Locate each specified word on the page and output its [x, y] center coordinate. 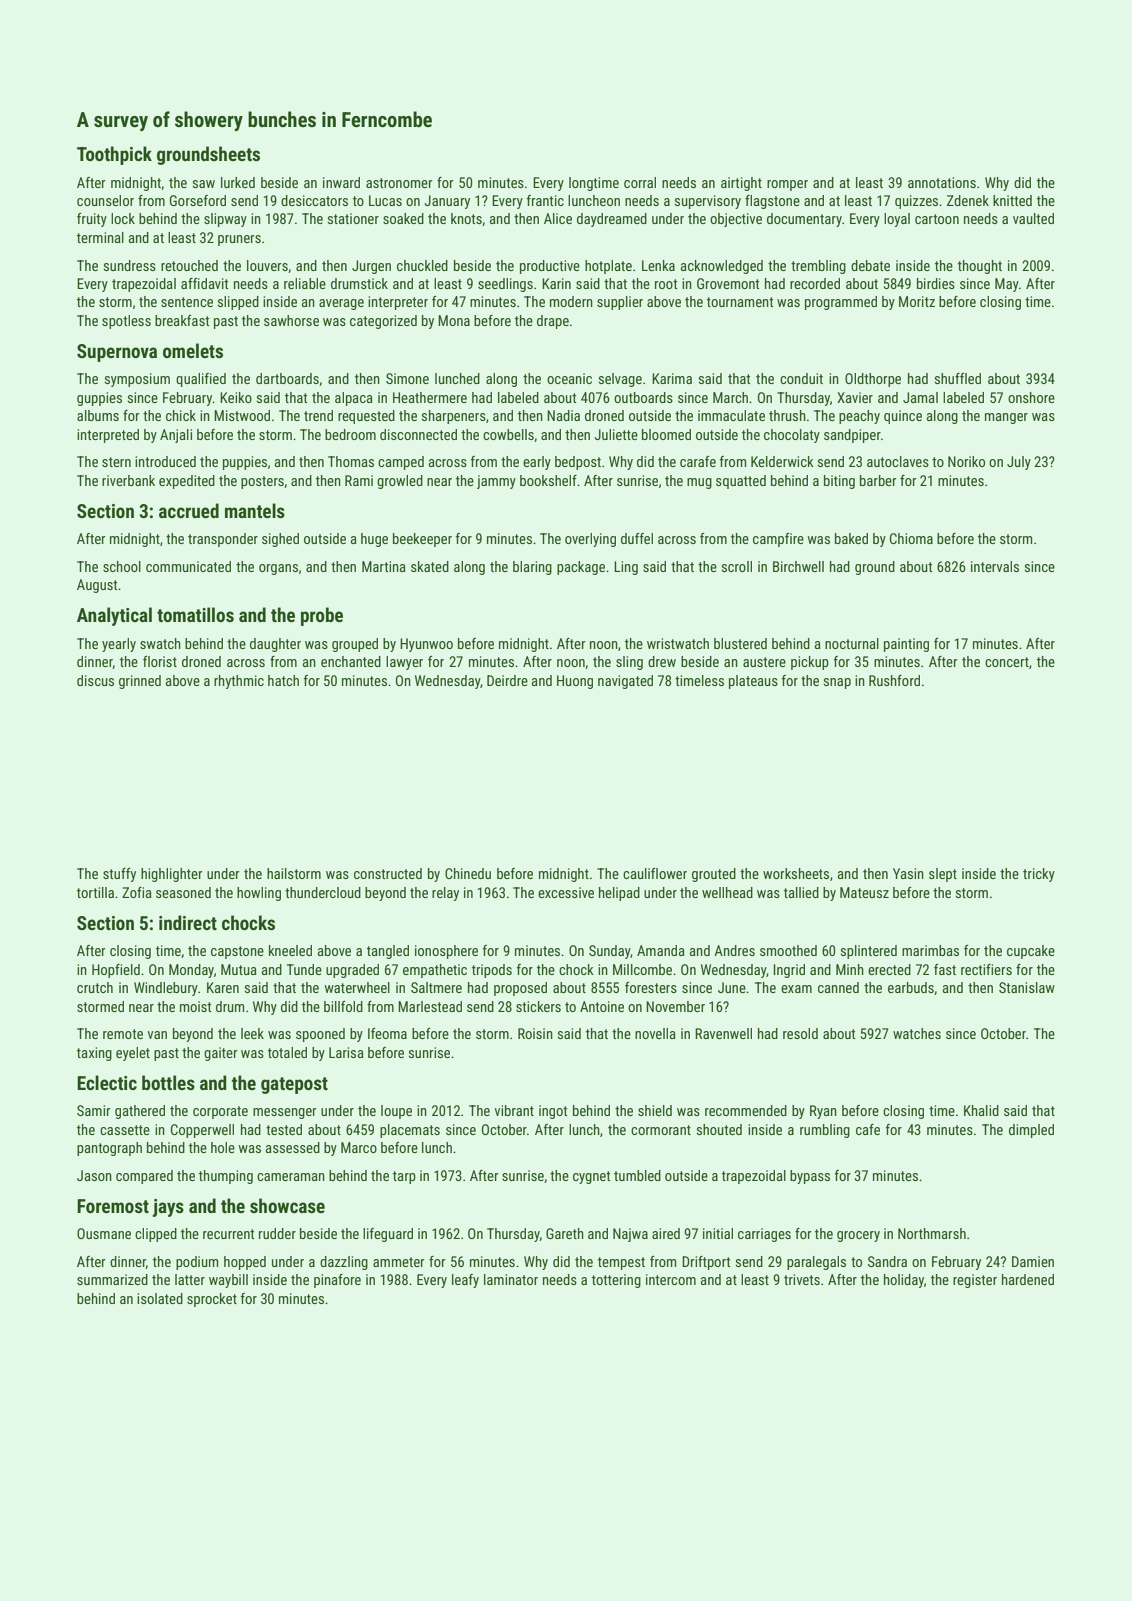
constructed [388, 873]
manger [1006, 418]
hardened [1028, 1279]
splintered [869, 952]
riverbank [128, 480]
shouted [719, 1129]
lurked [238, 182]
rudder [277, 1233]
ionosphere [446, 952]
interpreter [398, 303]
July [1019, 463]
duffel [637, 538]
